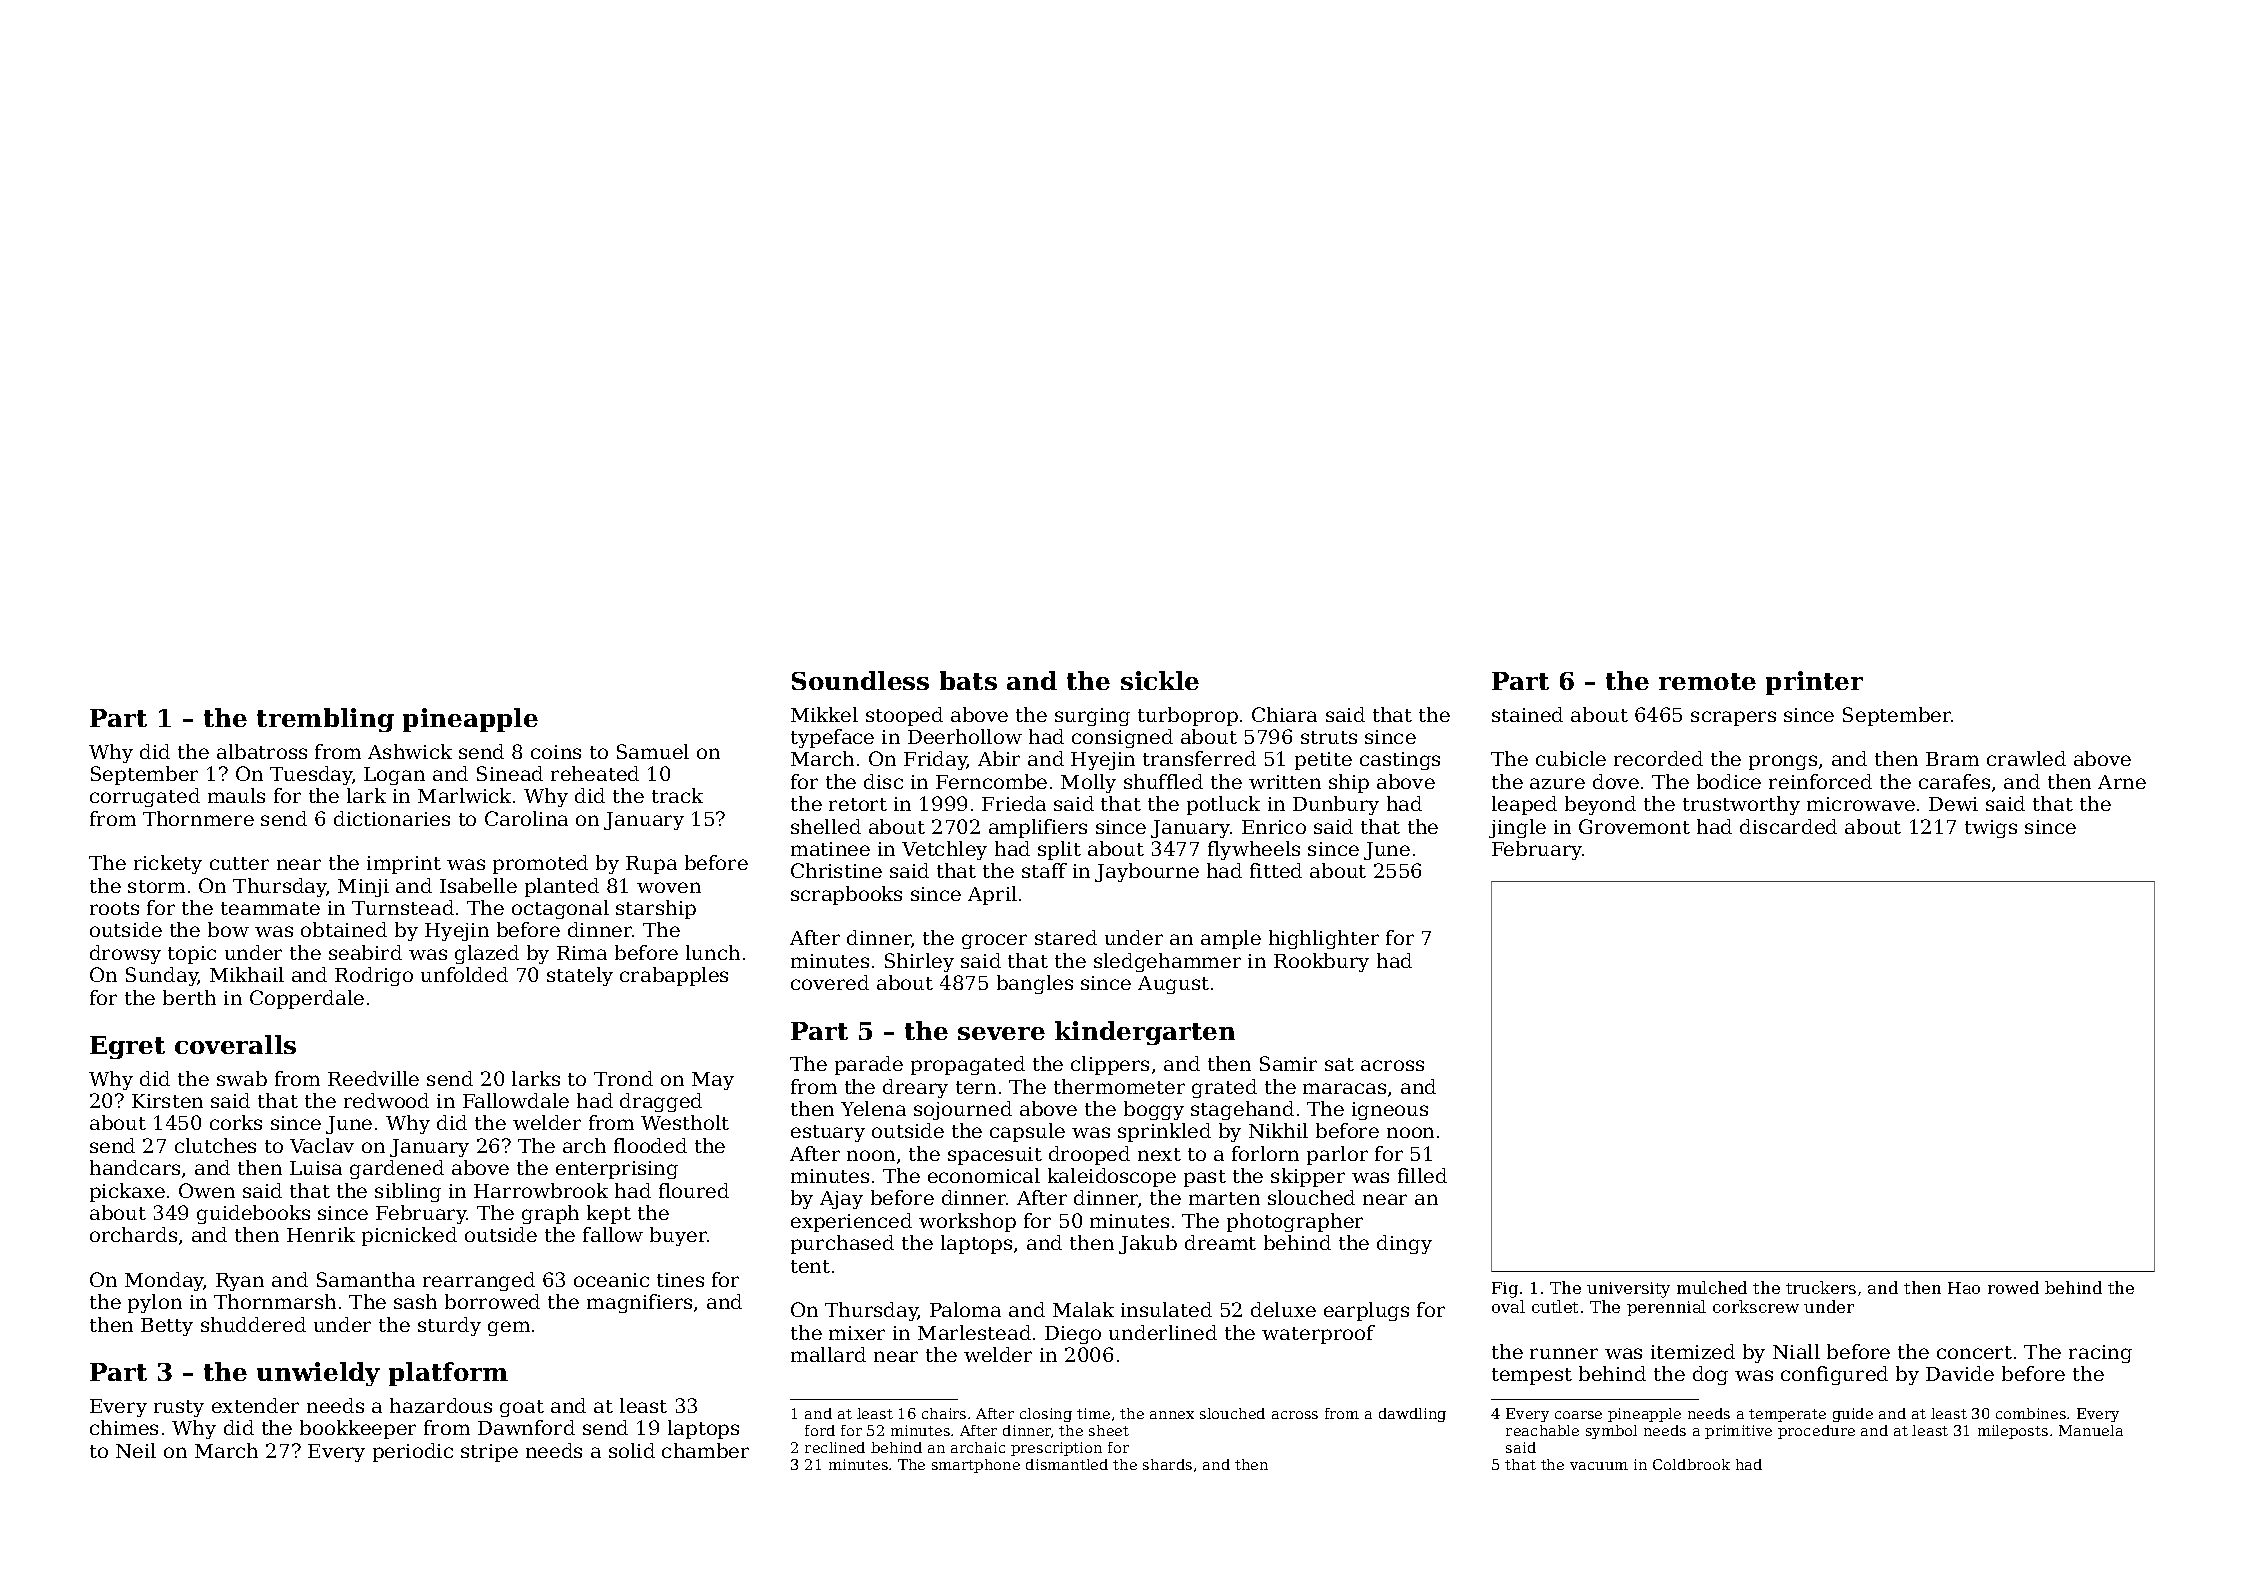 The height and width of the page is (1587, 2244). What do you see at coordinates (404, 865) in the page?
I see `imprint` at bounding box center [404, 865].
